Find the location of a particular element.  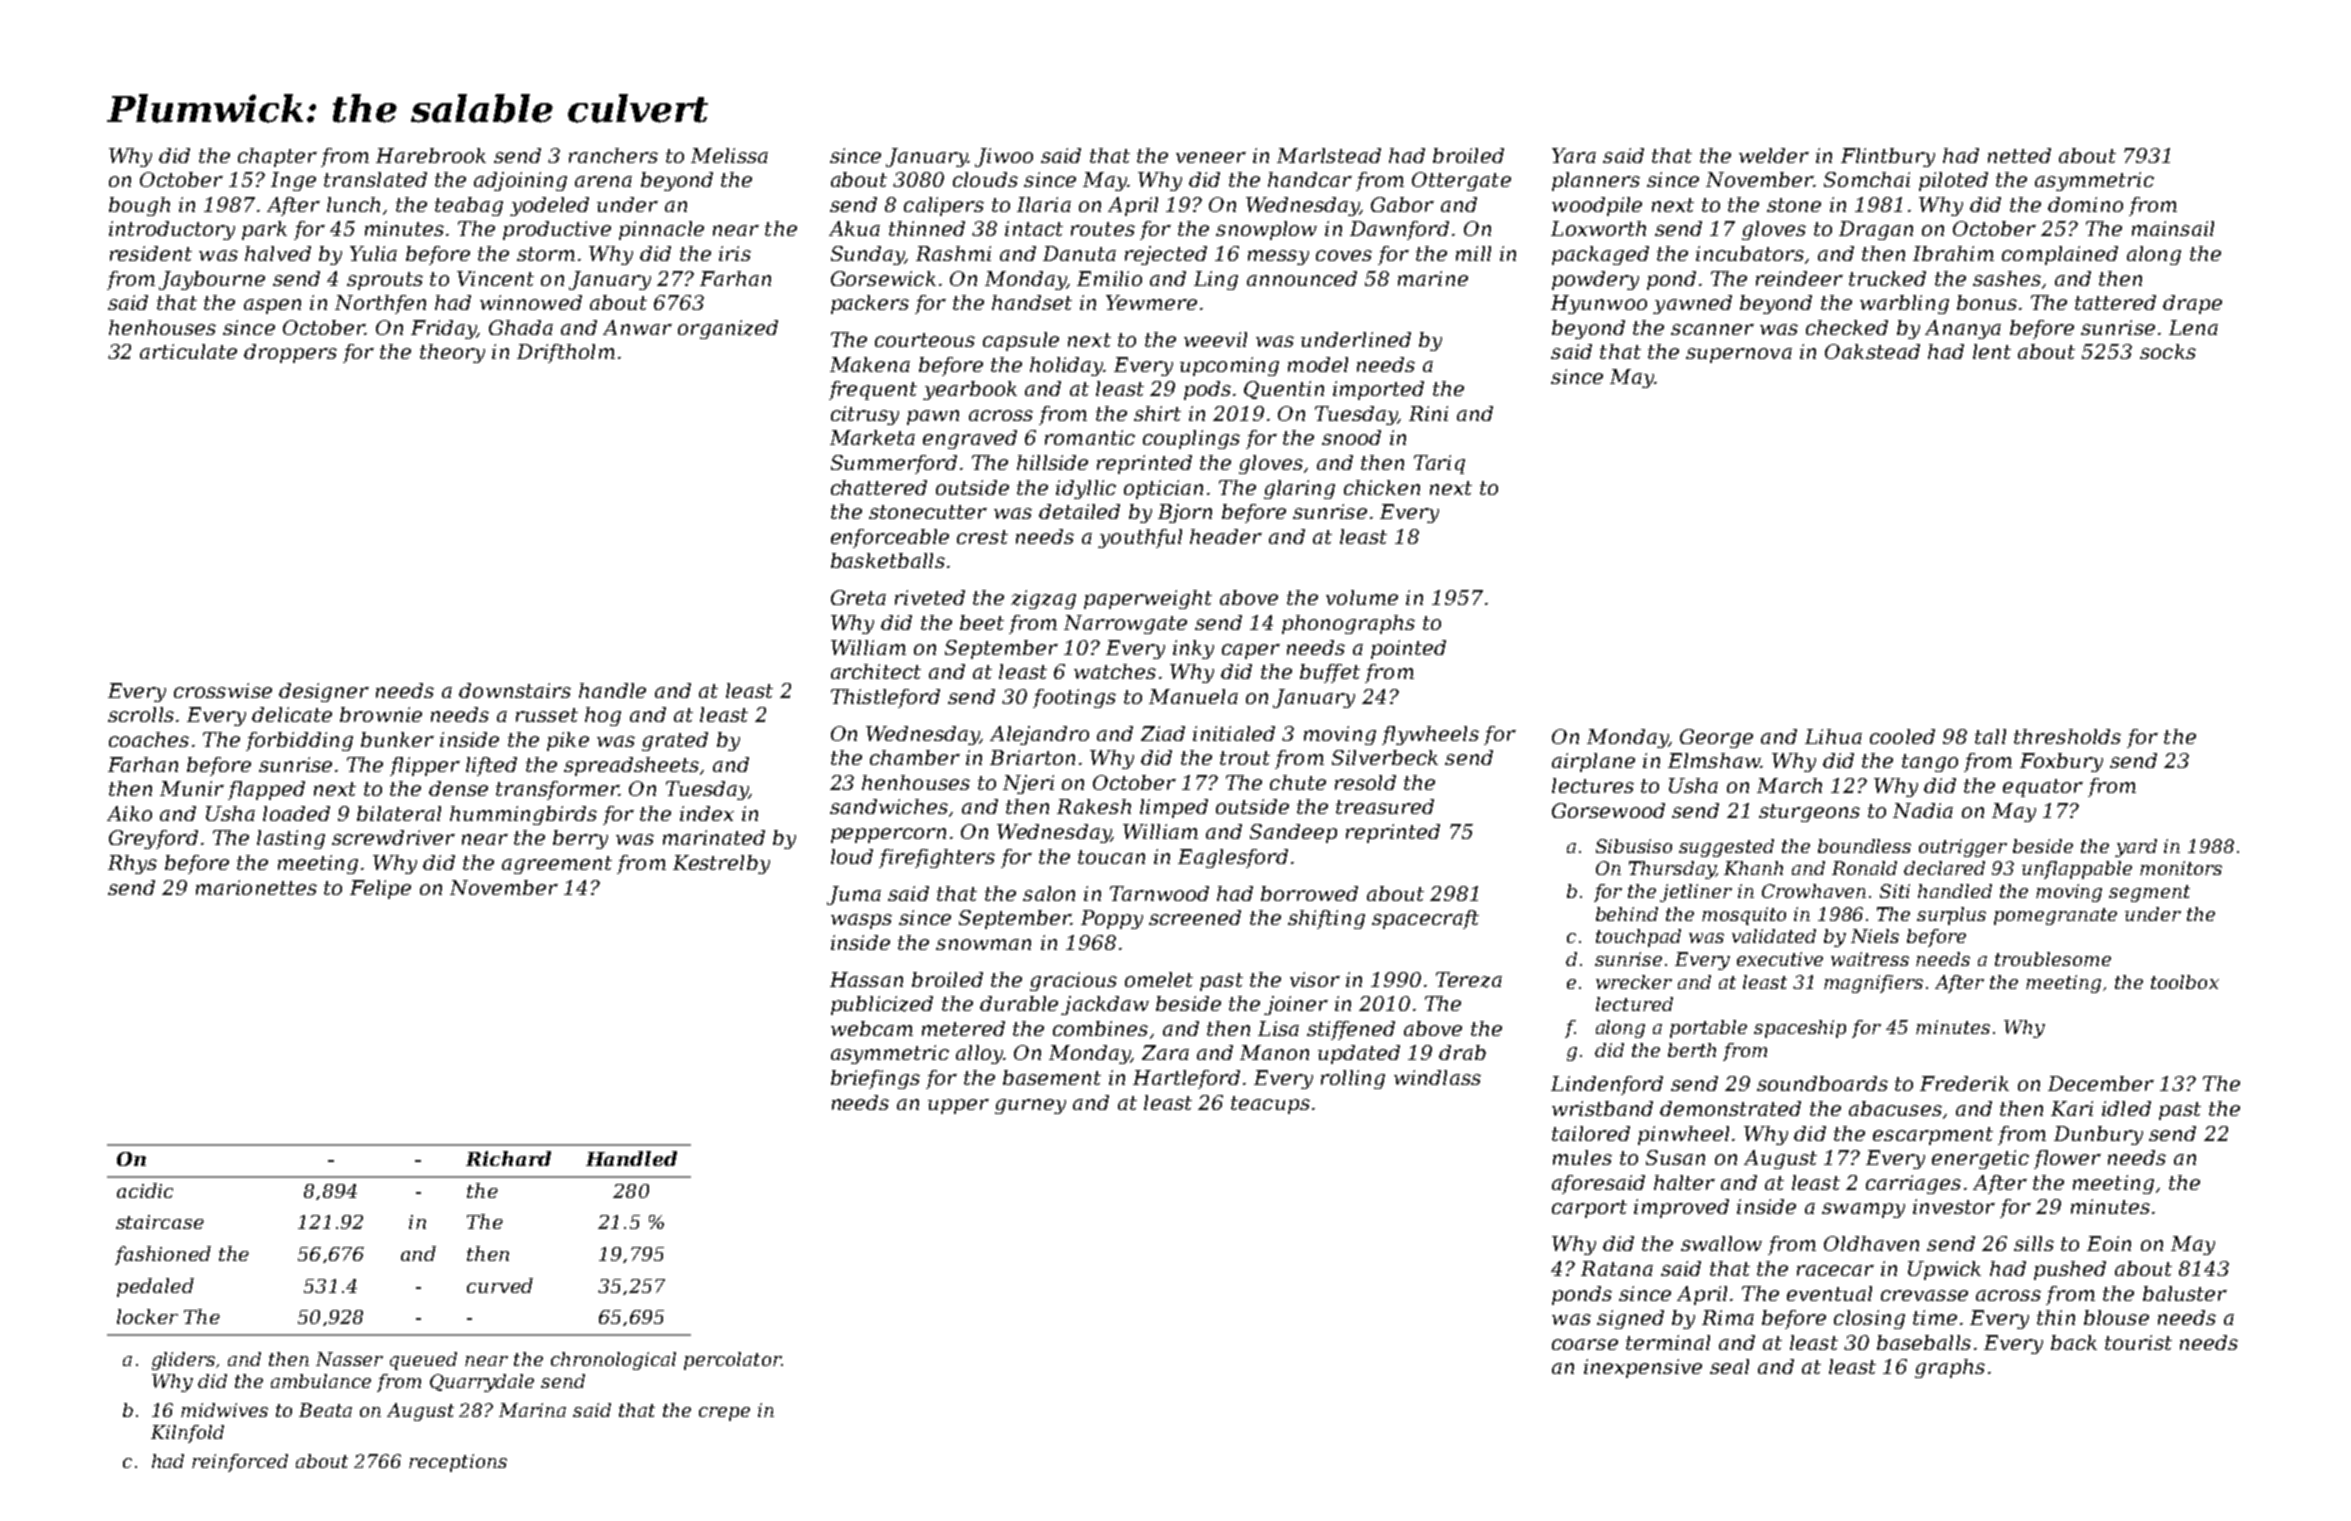

reinforced is located at coordinates (240, 1463).
